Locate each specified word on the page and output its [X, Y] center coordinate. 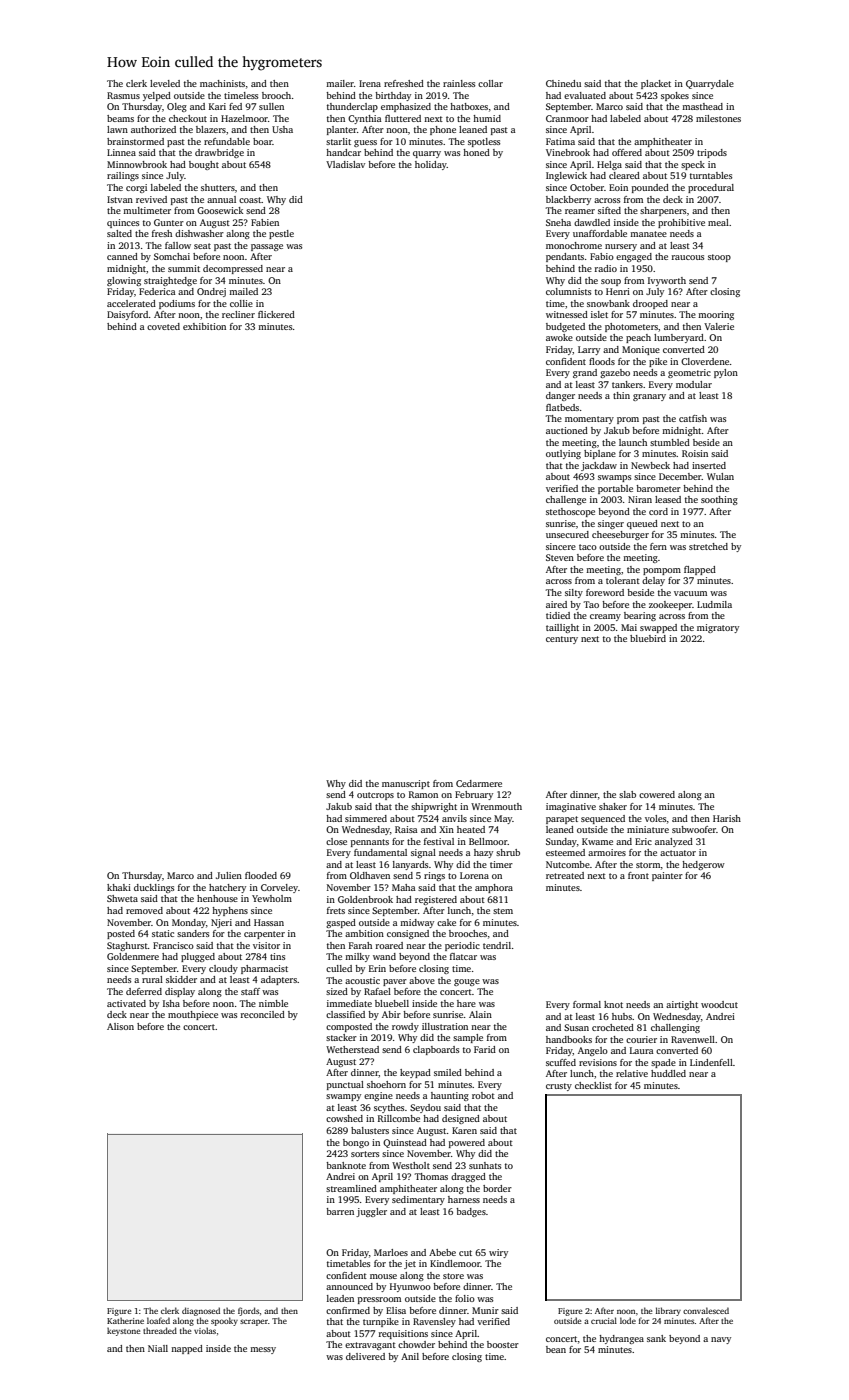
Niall [158, 1348]
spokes [675, 96]
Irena [370, 83]
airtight [682, 1005]
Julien [229, 875]
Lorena [474, 875]
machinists [222, 83]
